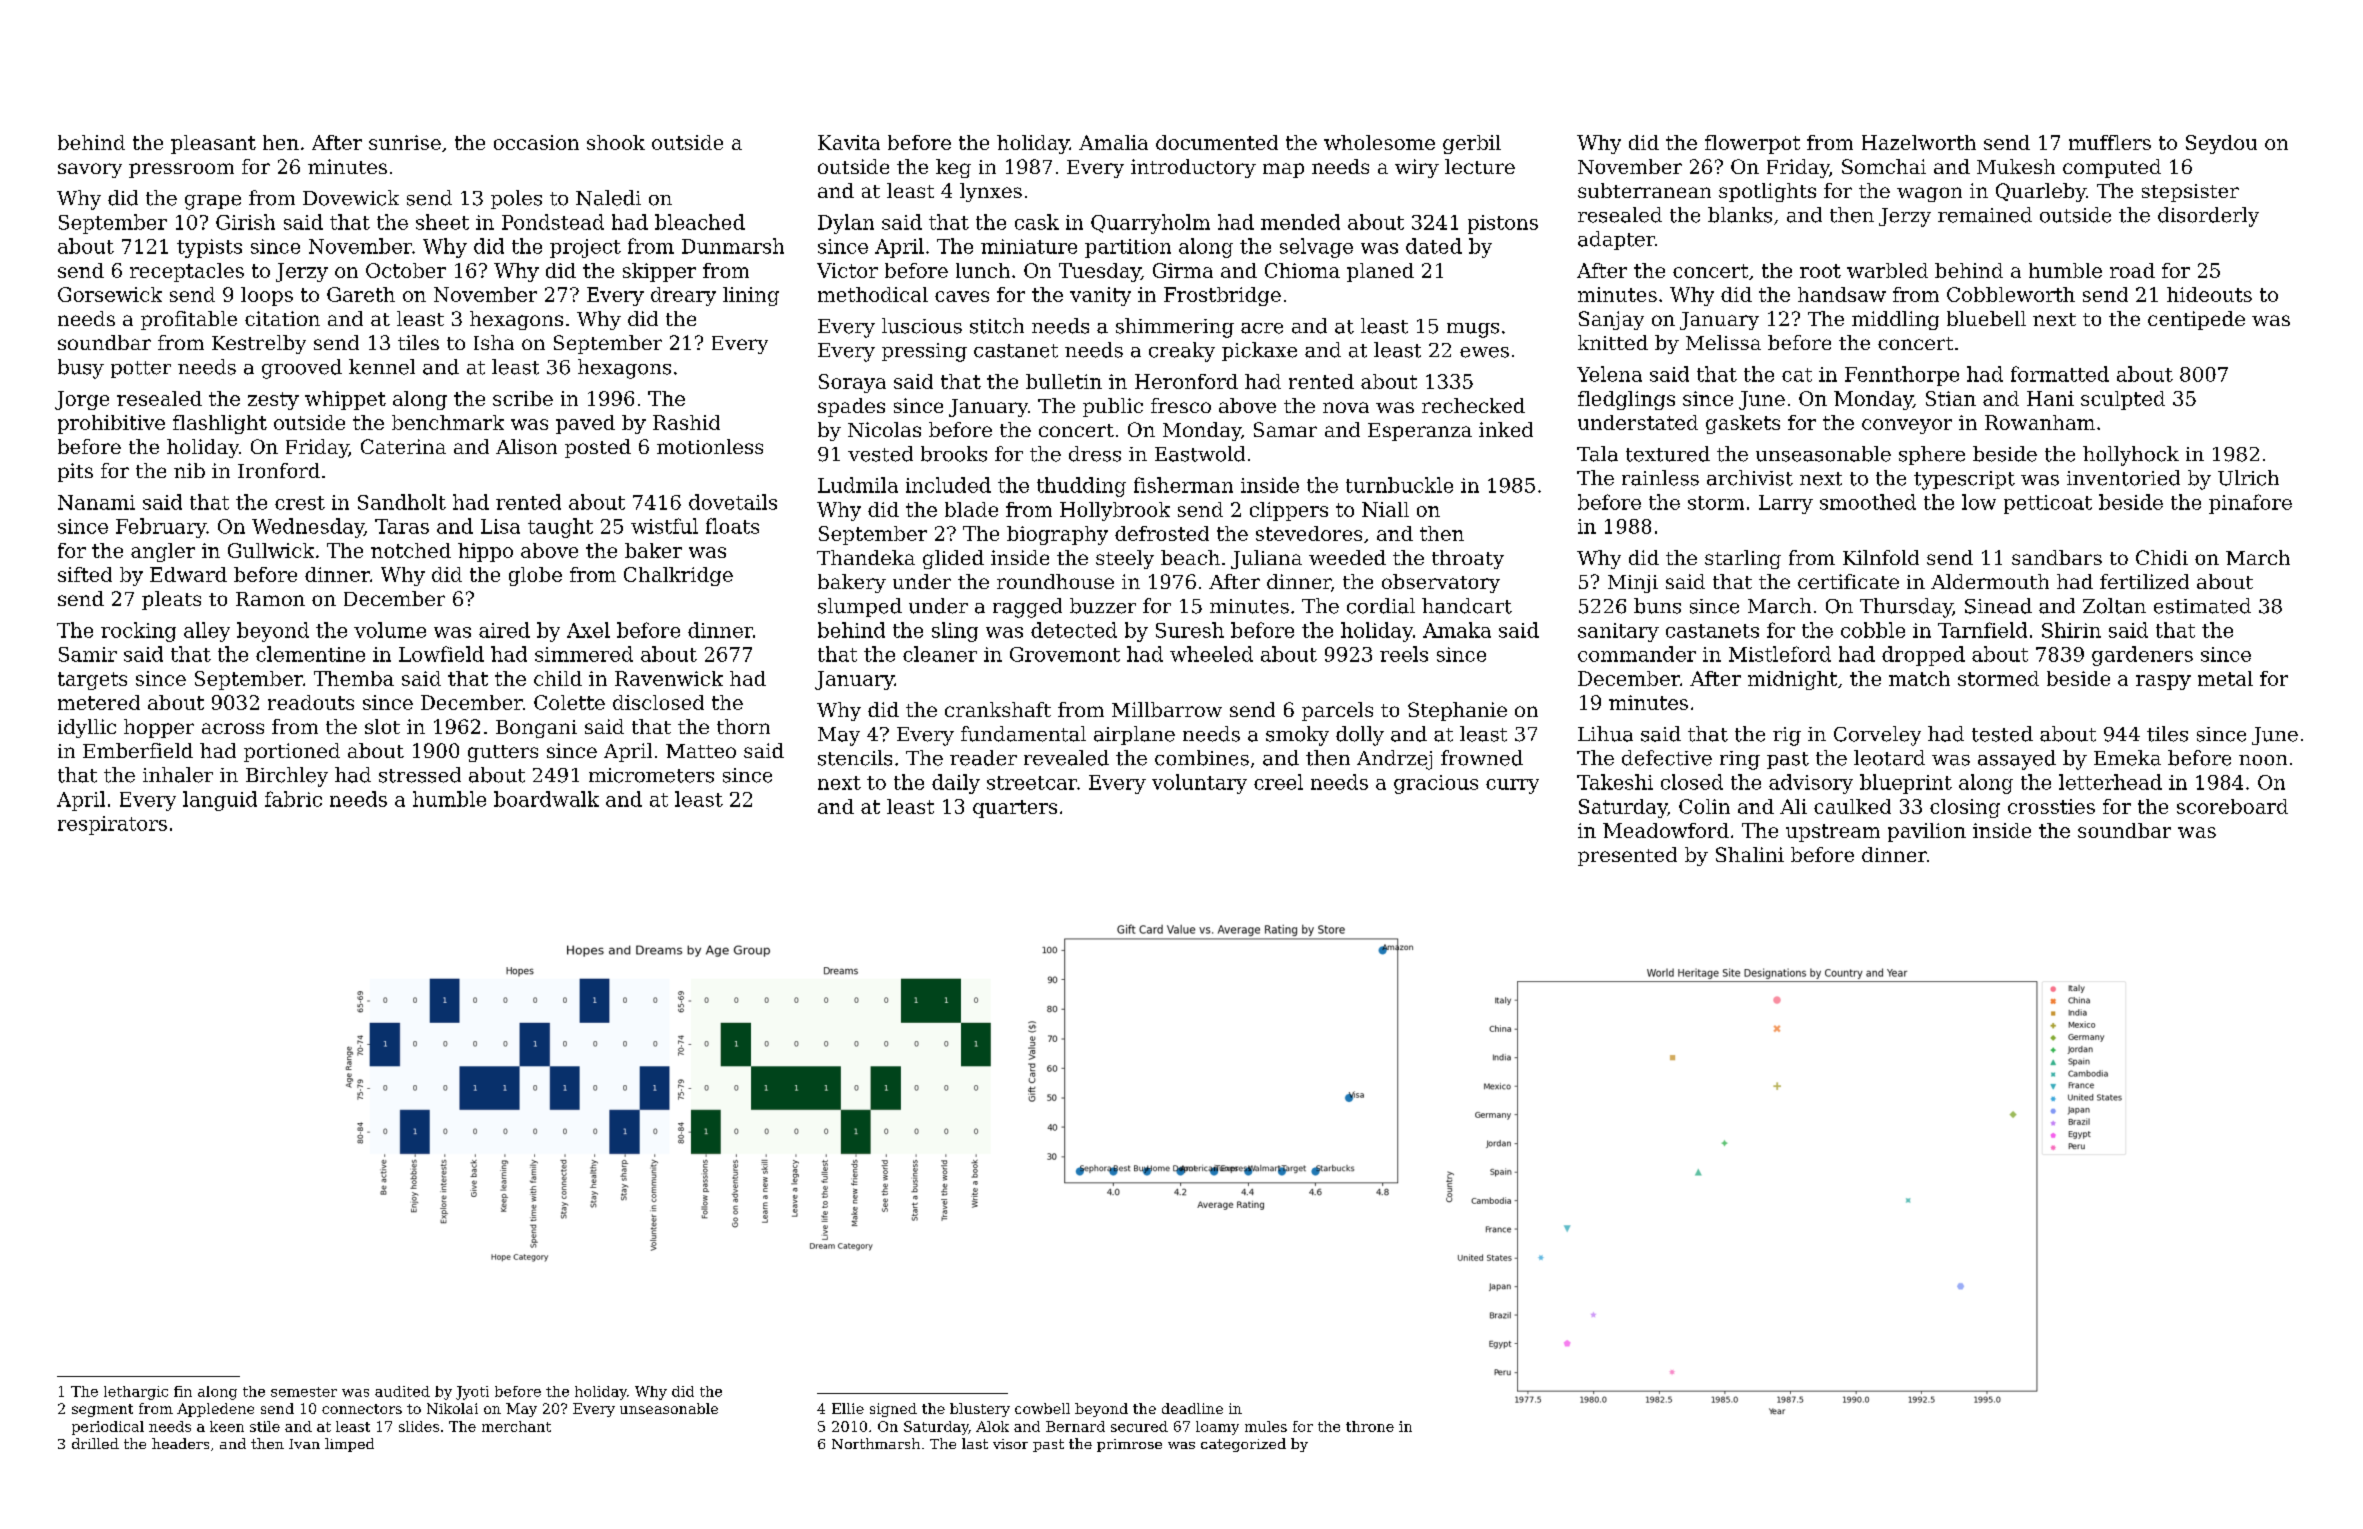 This screenshot has width=2363, height=1529. I want to click on Jyoti, so click(472, 1393).
